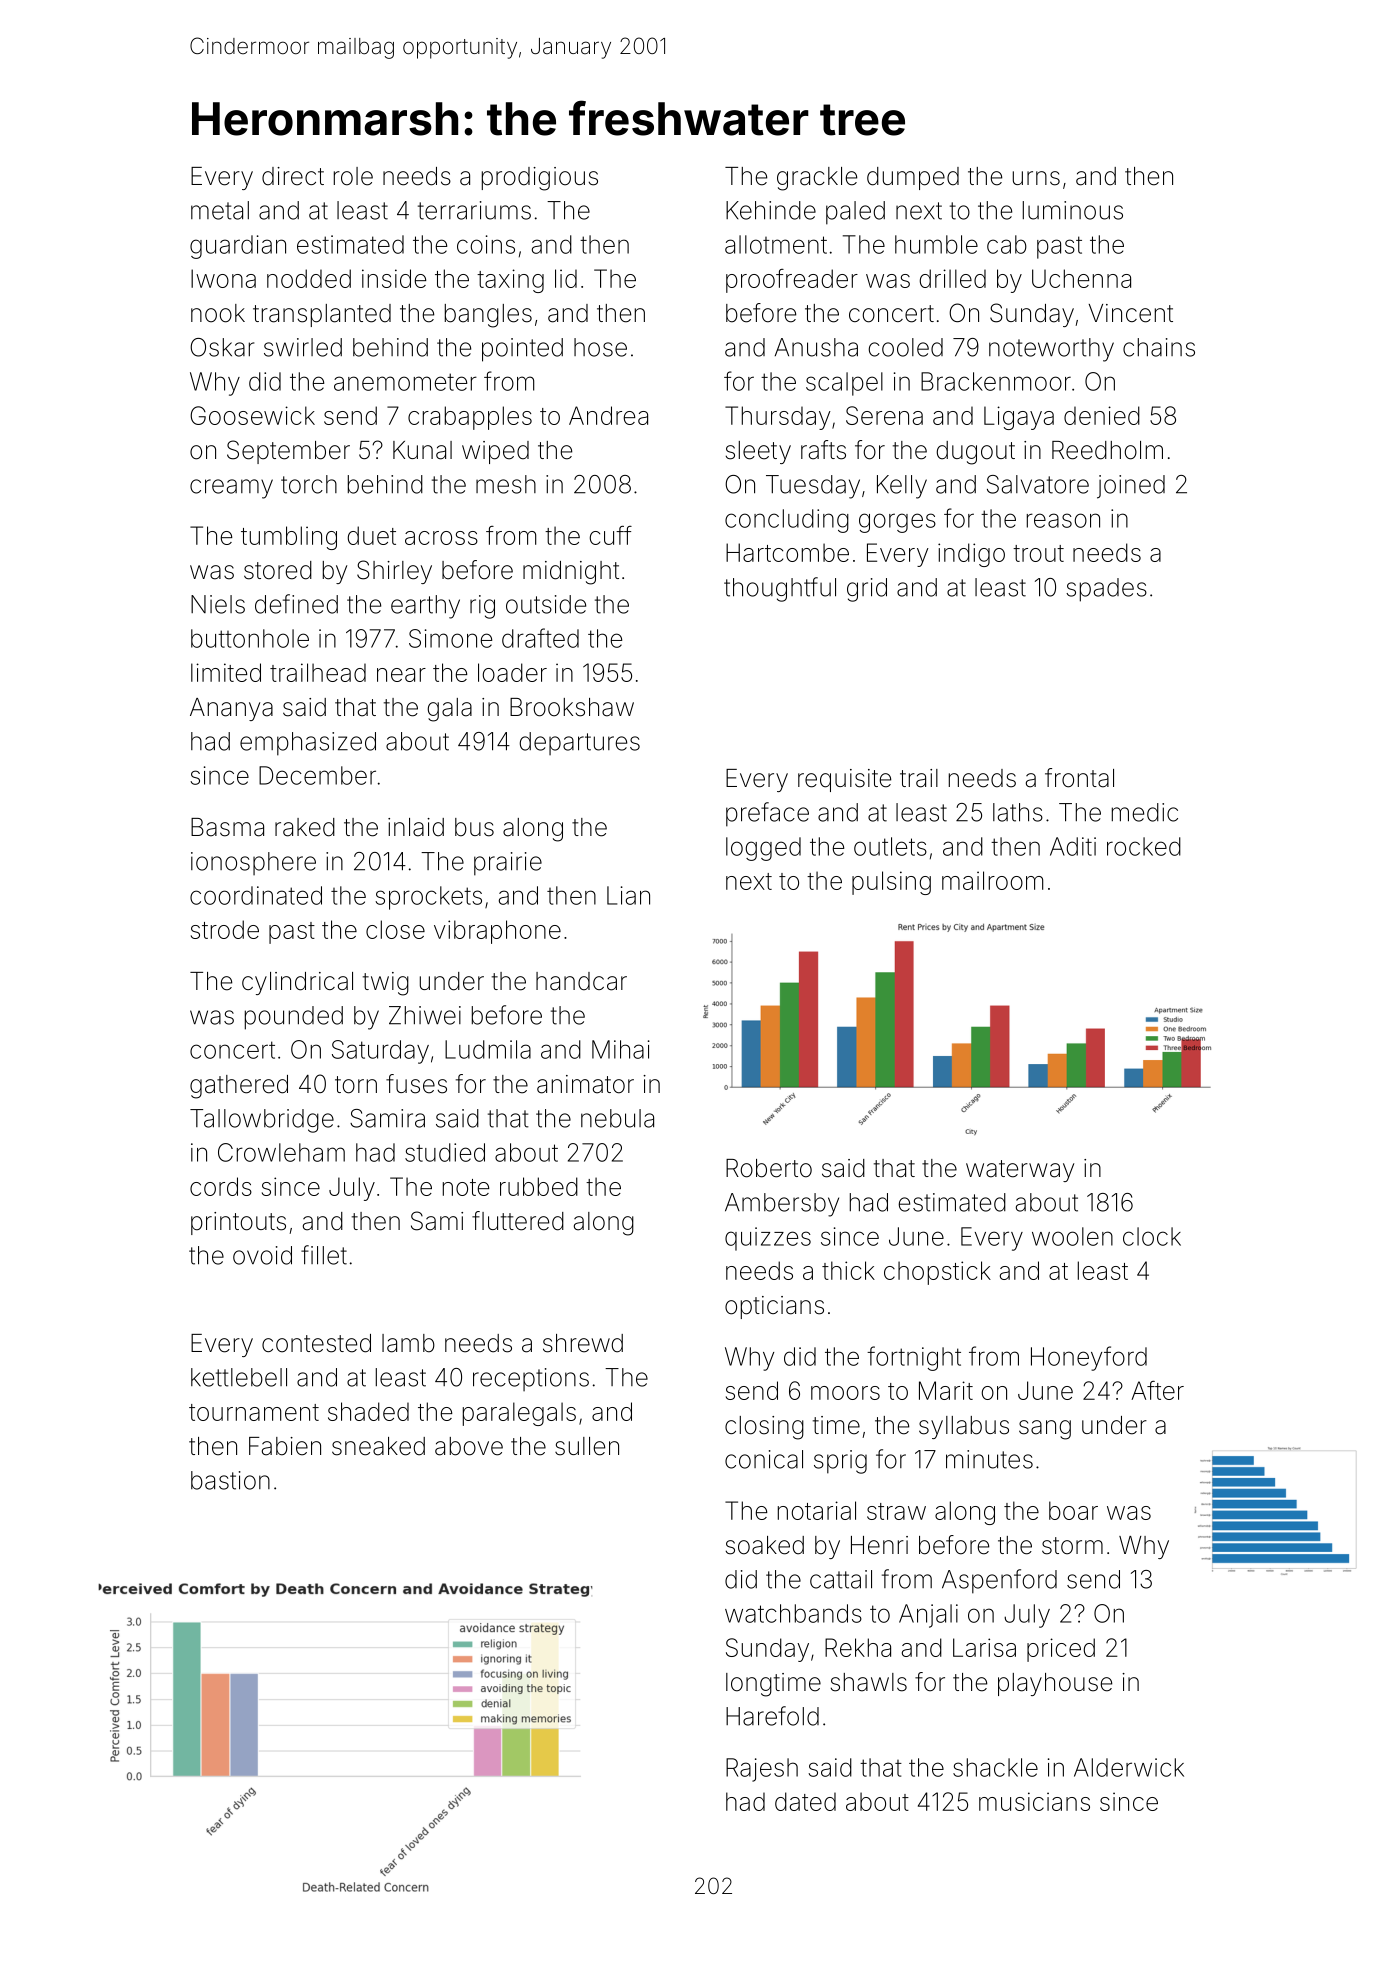 The width and height of the screenshot is (1386, 1969). Describe the element at coordinates (449, 710) in the screenshot. I see `gala` at that location.
